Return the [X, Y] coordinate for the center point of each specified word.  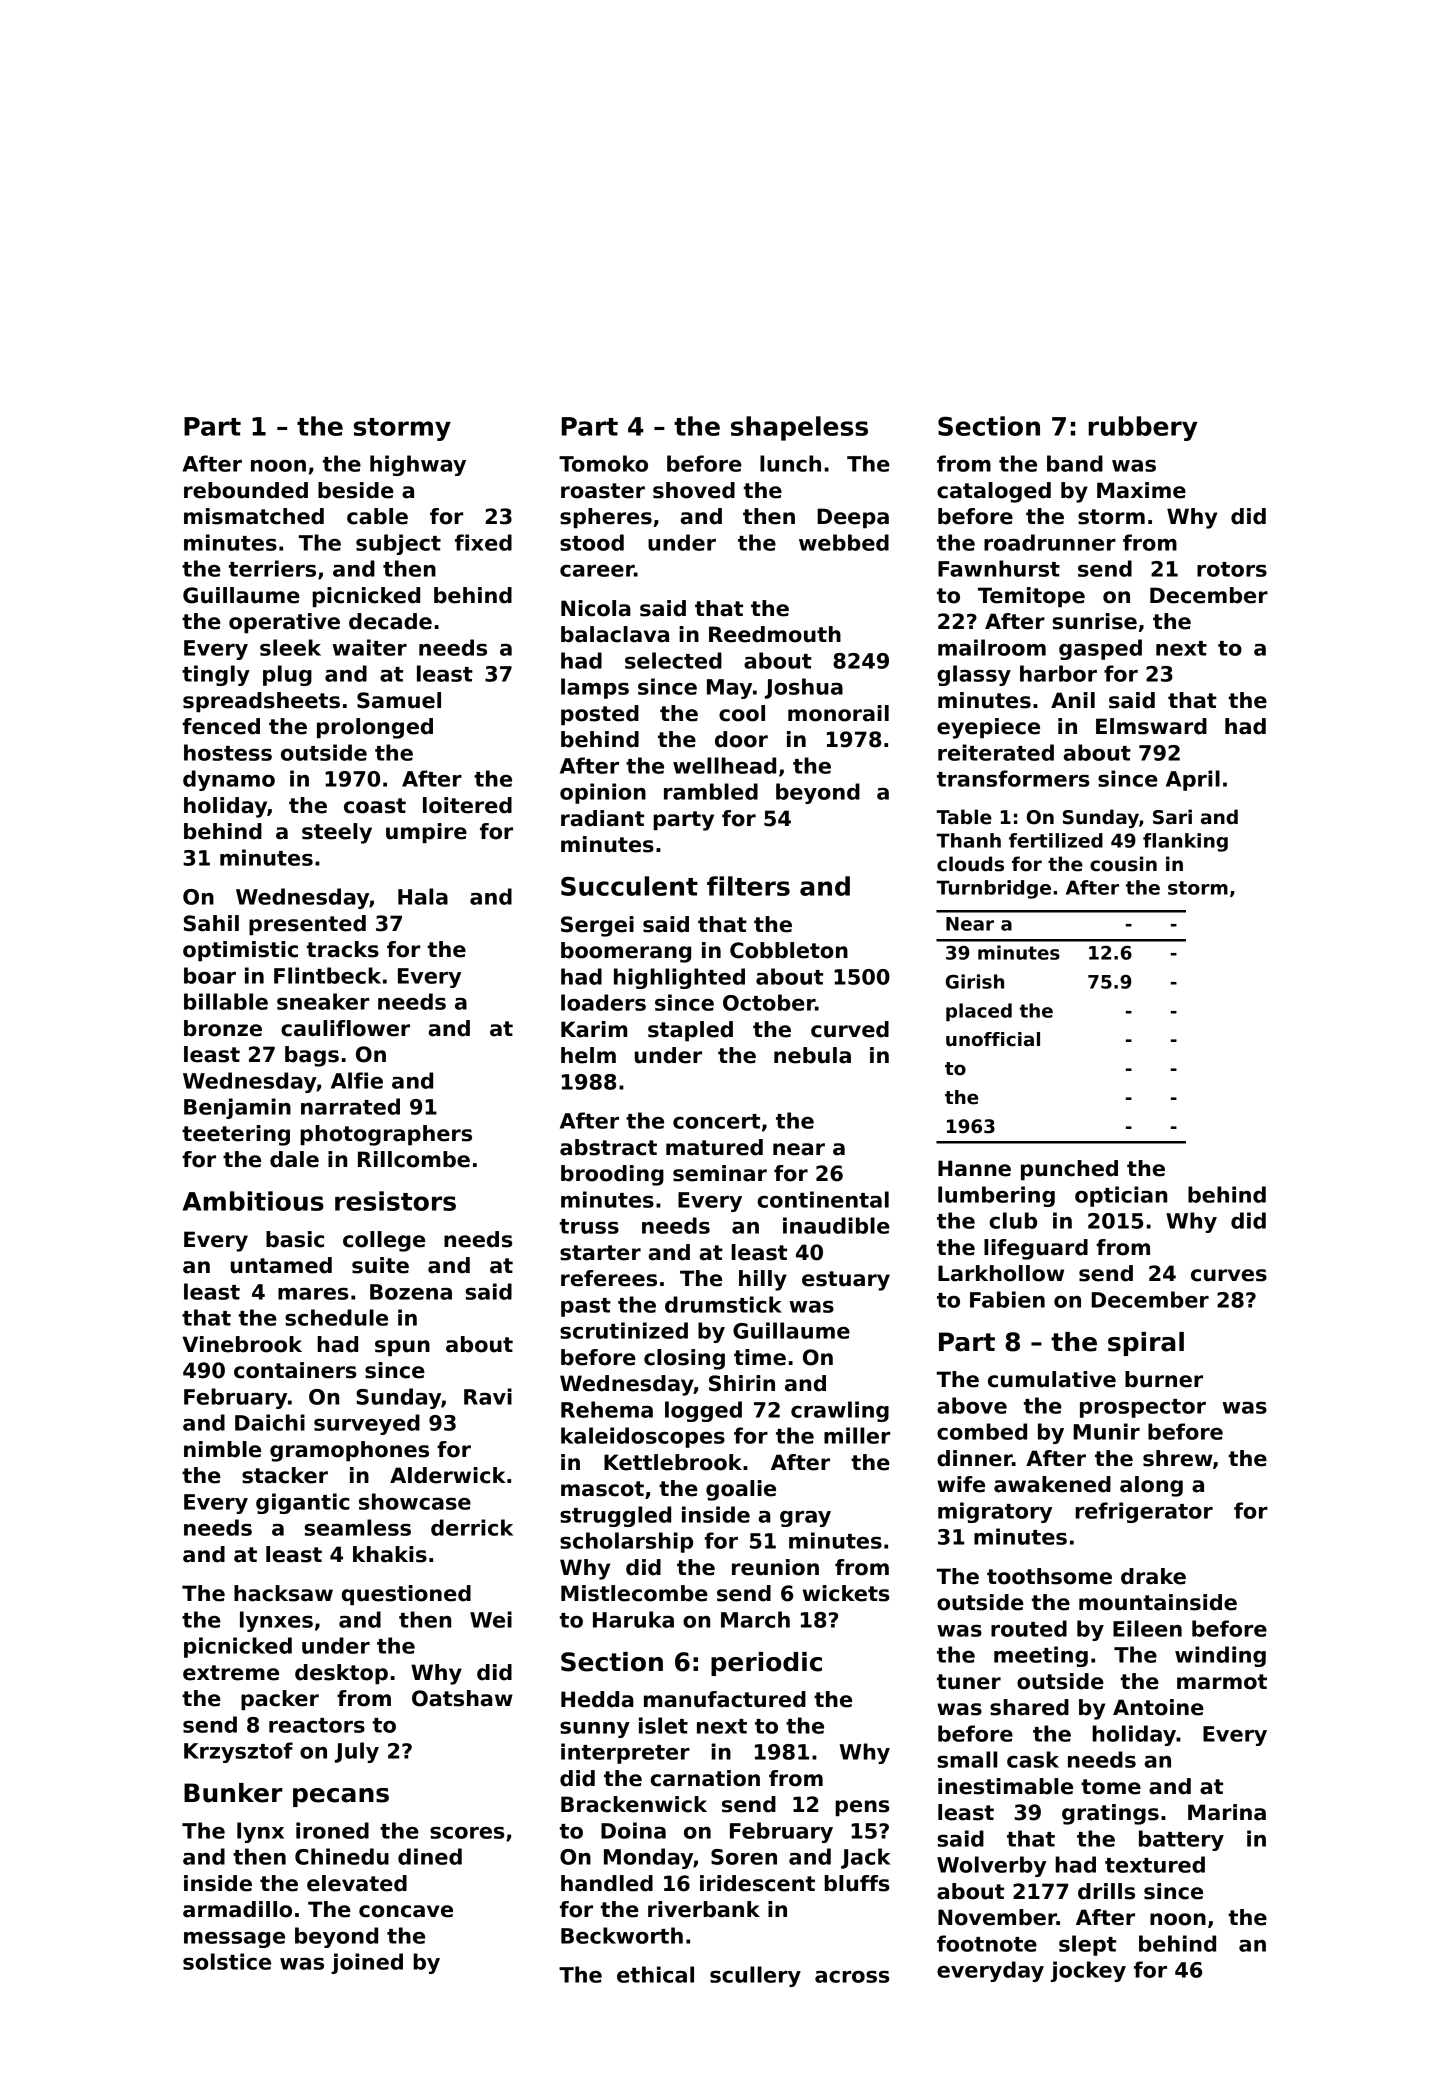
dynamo [229, 780]
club [1013, 1220]
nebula [812, 1055]
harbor [1058, 673]
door [741, 739]
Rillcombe [414, 1159]
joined [367, 1963]
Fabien [1007, 1299]
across [852, 1977]
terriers [272, 568]
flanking [1185, 842]
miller [857, 1435]
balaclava [615, 634]
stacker [285, 1475]
